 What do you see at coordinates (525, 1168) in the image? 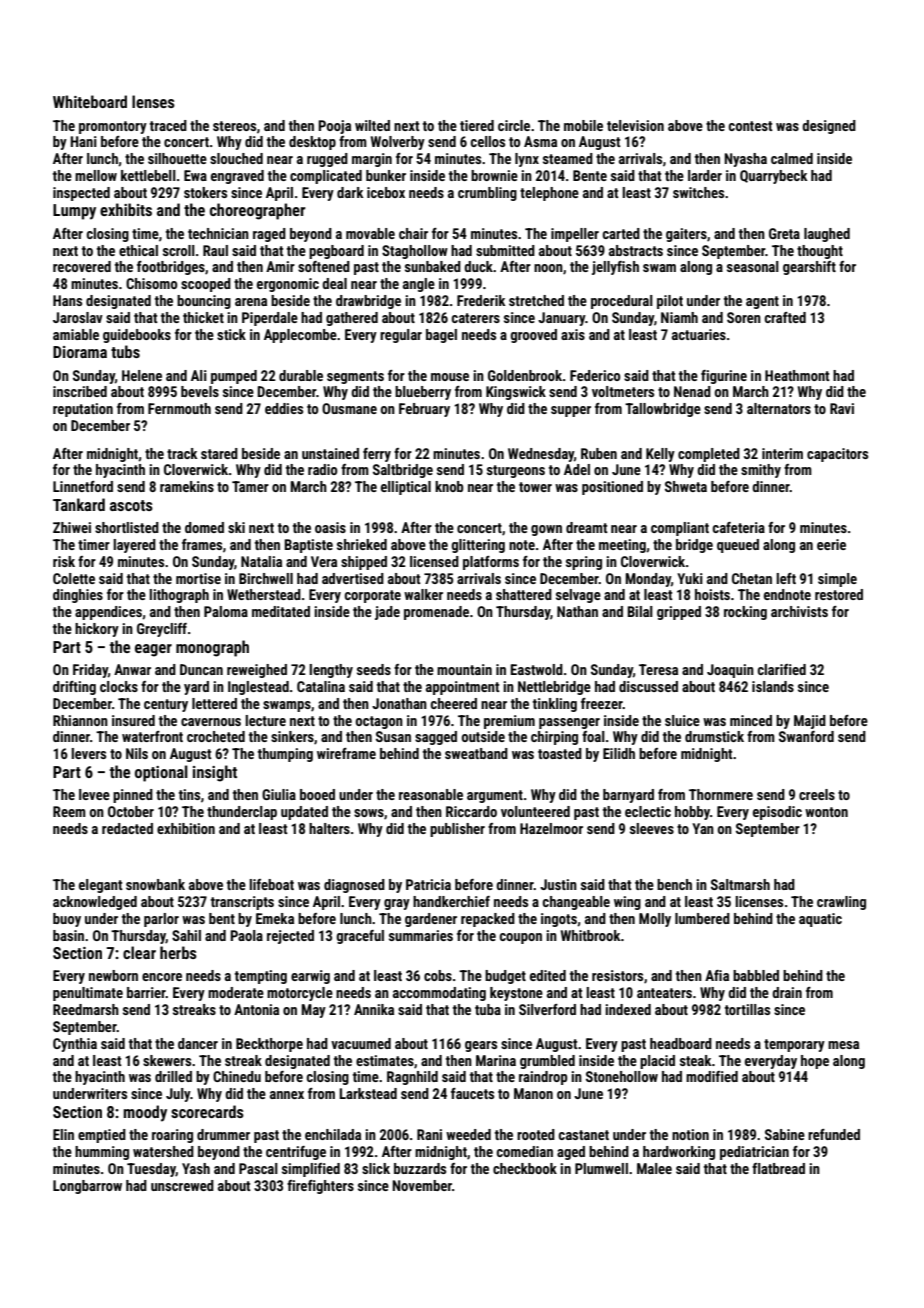
I see `checkbook` at bounding box center [525, 1168].
